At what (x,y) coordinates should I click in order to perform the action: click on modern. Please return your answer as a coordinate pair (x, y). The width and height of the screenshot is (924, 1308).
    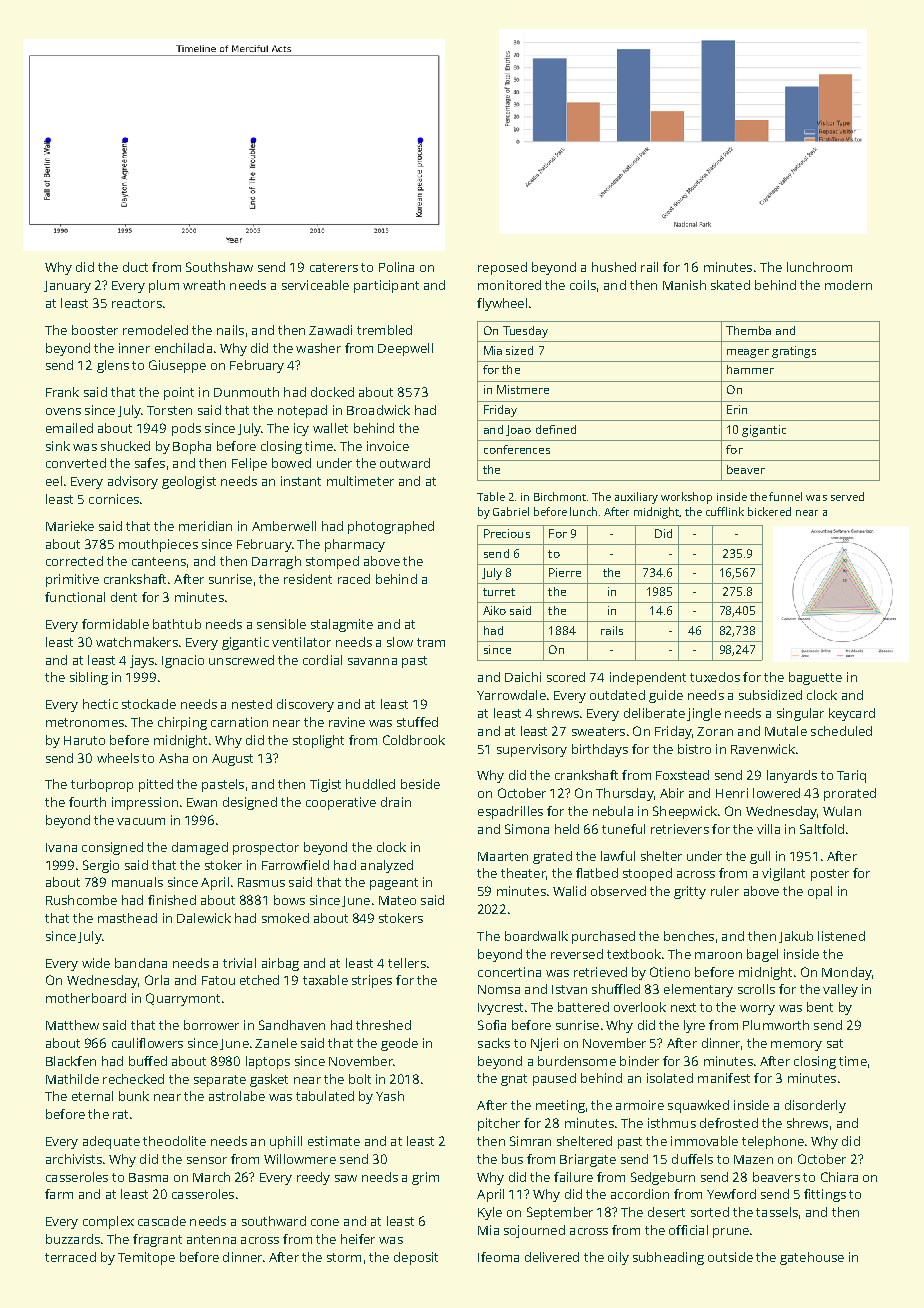
    Looking at the image, I should click on (848, 285).
